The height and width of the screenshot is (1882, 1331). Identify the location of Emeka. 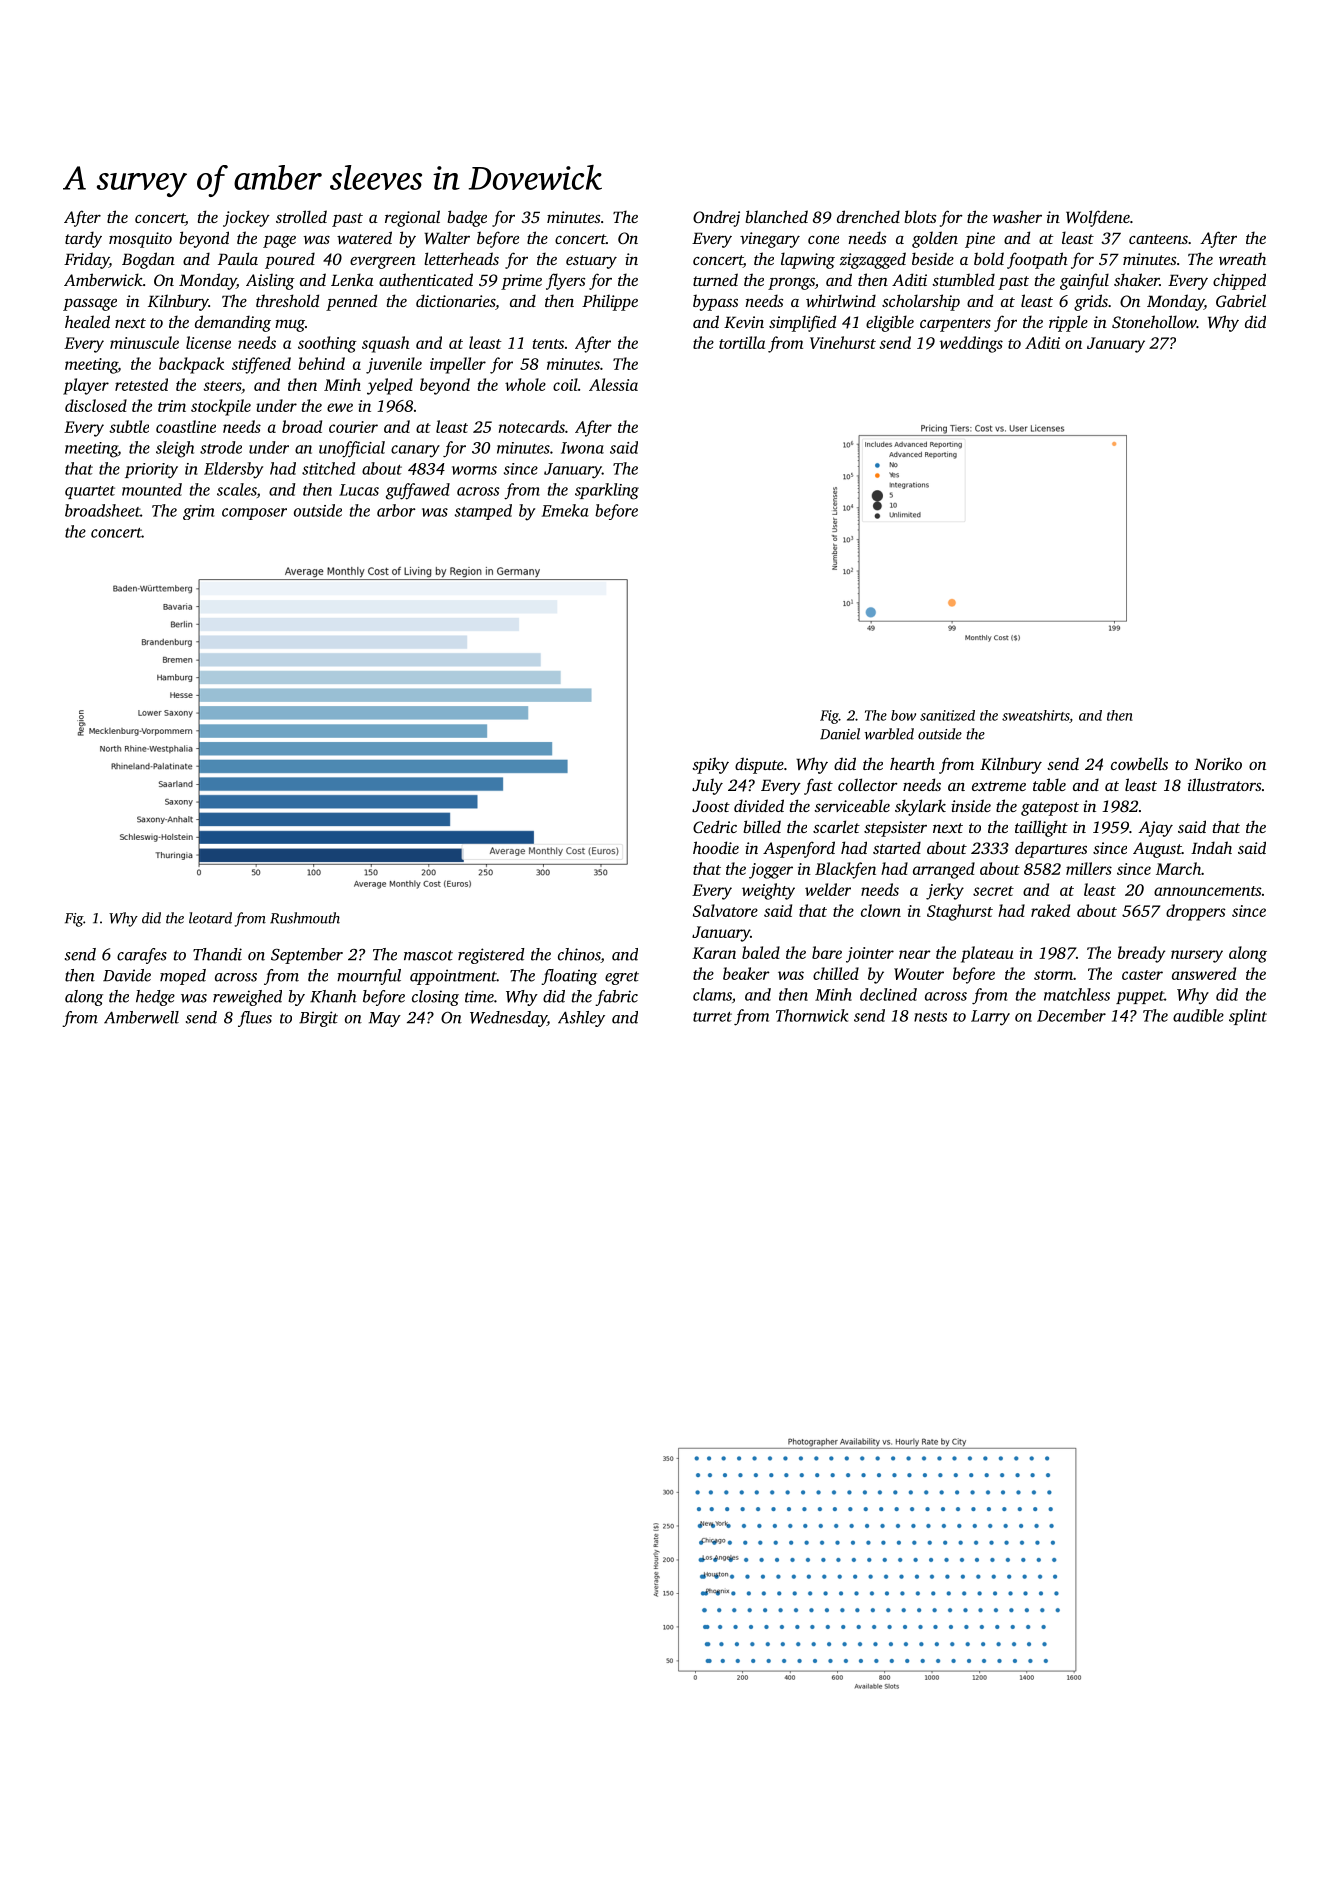
(565, 510).
